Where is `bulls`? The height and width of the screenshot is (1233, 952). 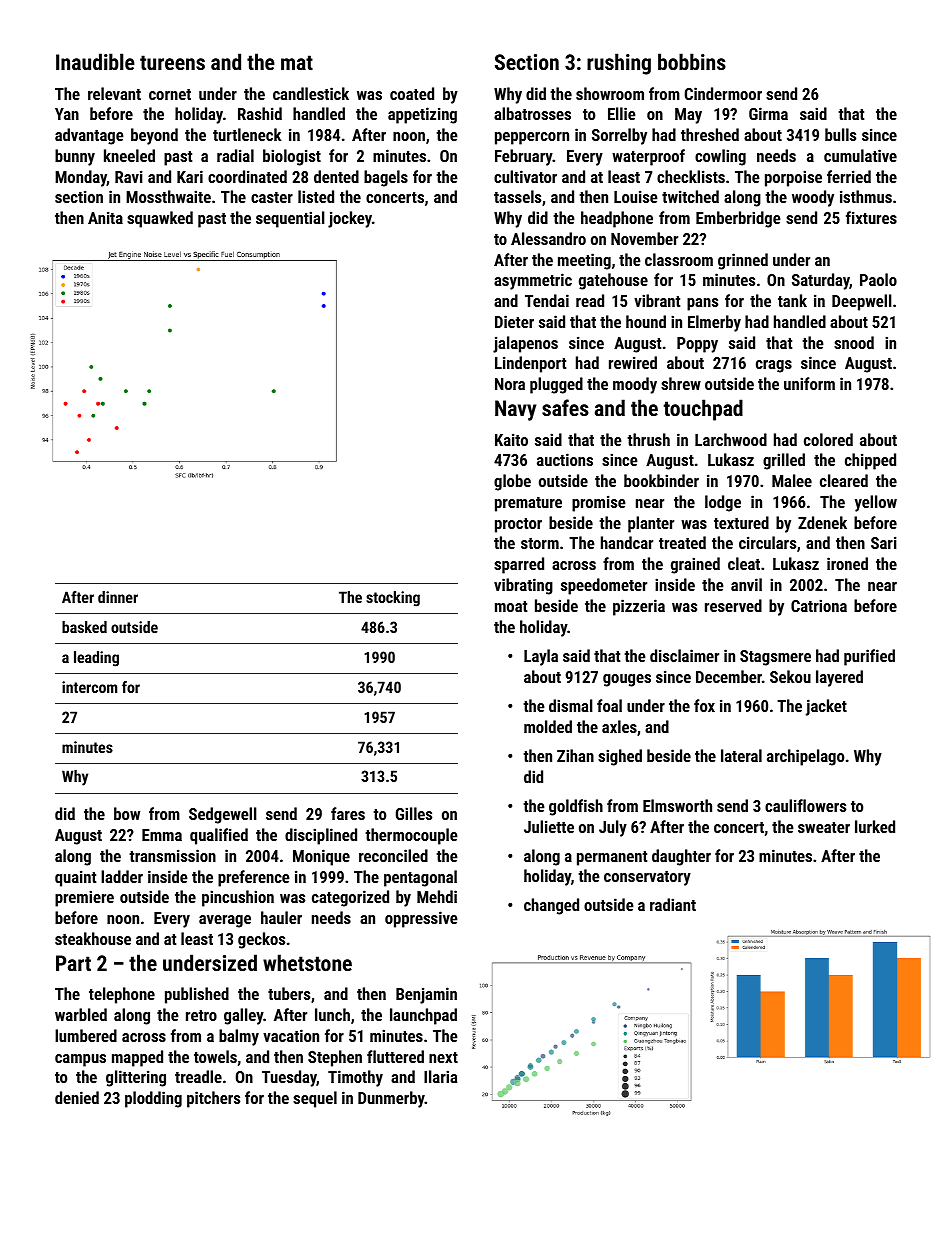
bulls is located at coordinates (840, 134).
